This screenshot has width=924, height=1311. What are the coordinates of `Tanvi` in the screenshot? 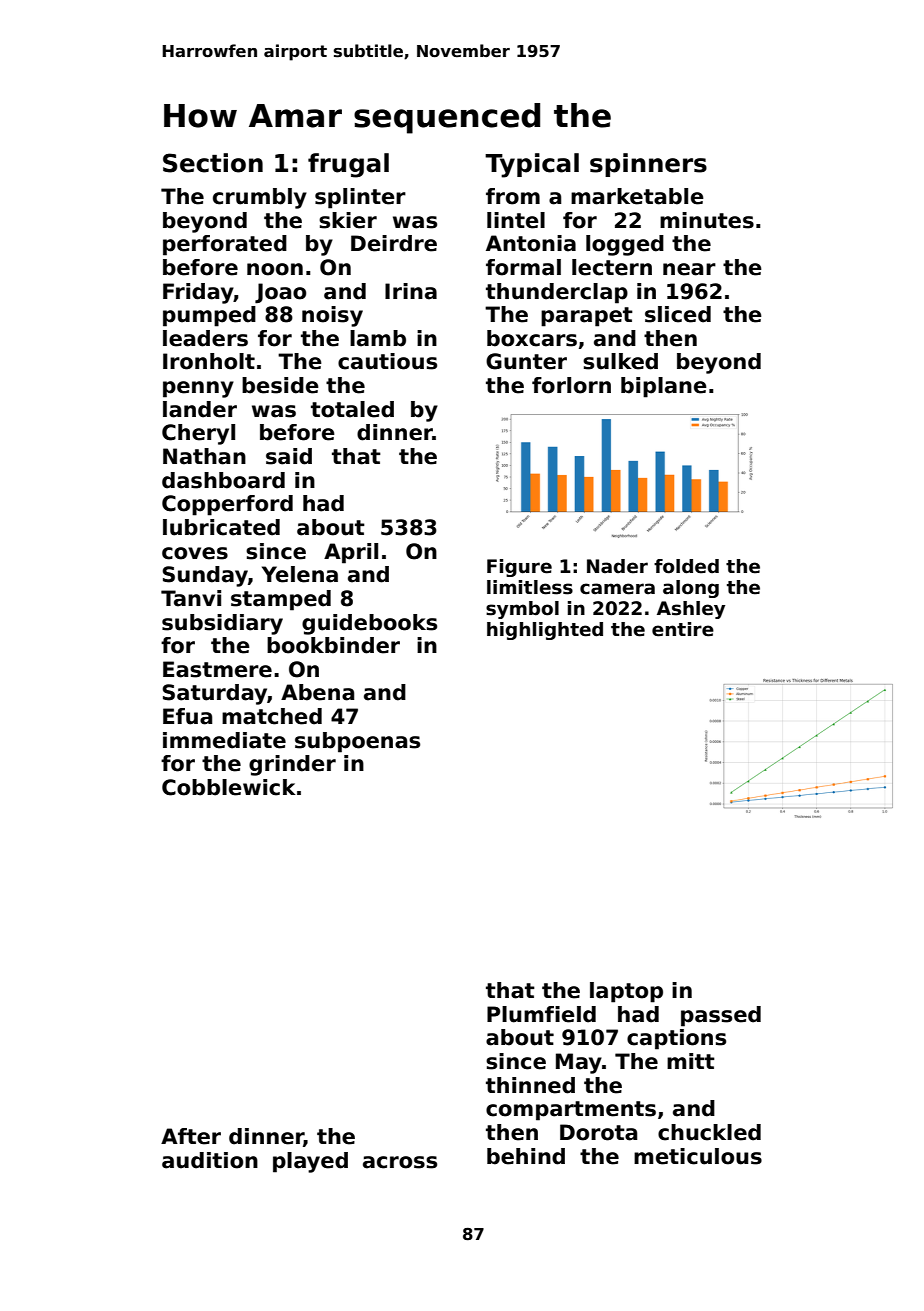 It's located at (191, 598).
